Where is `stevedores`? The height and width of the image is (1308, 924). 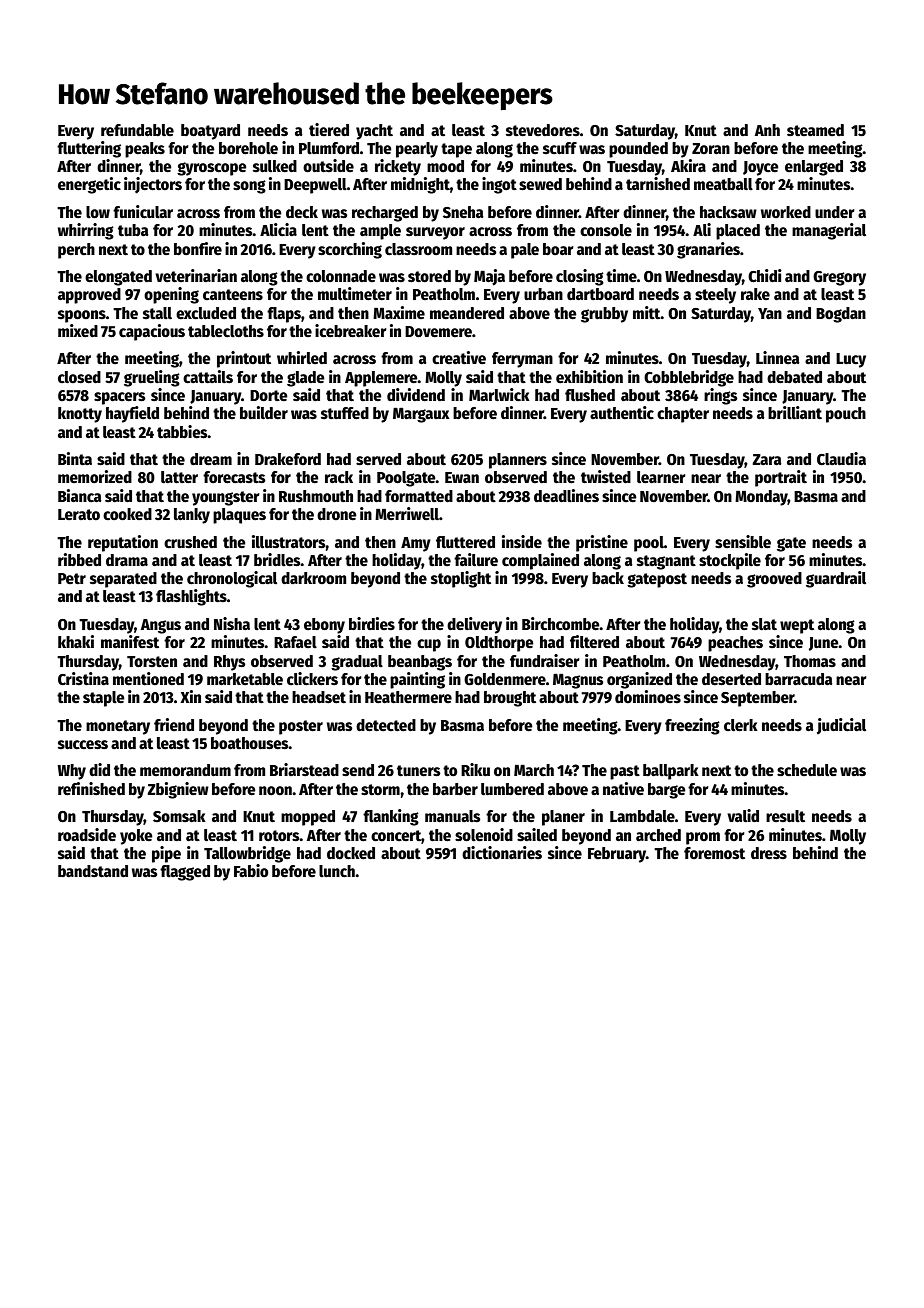 stevedores is located at coordinates (543, 130).
